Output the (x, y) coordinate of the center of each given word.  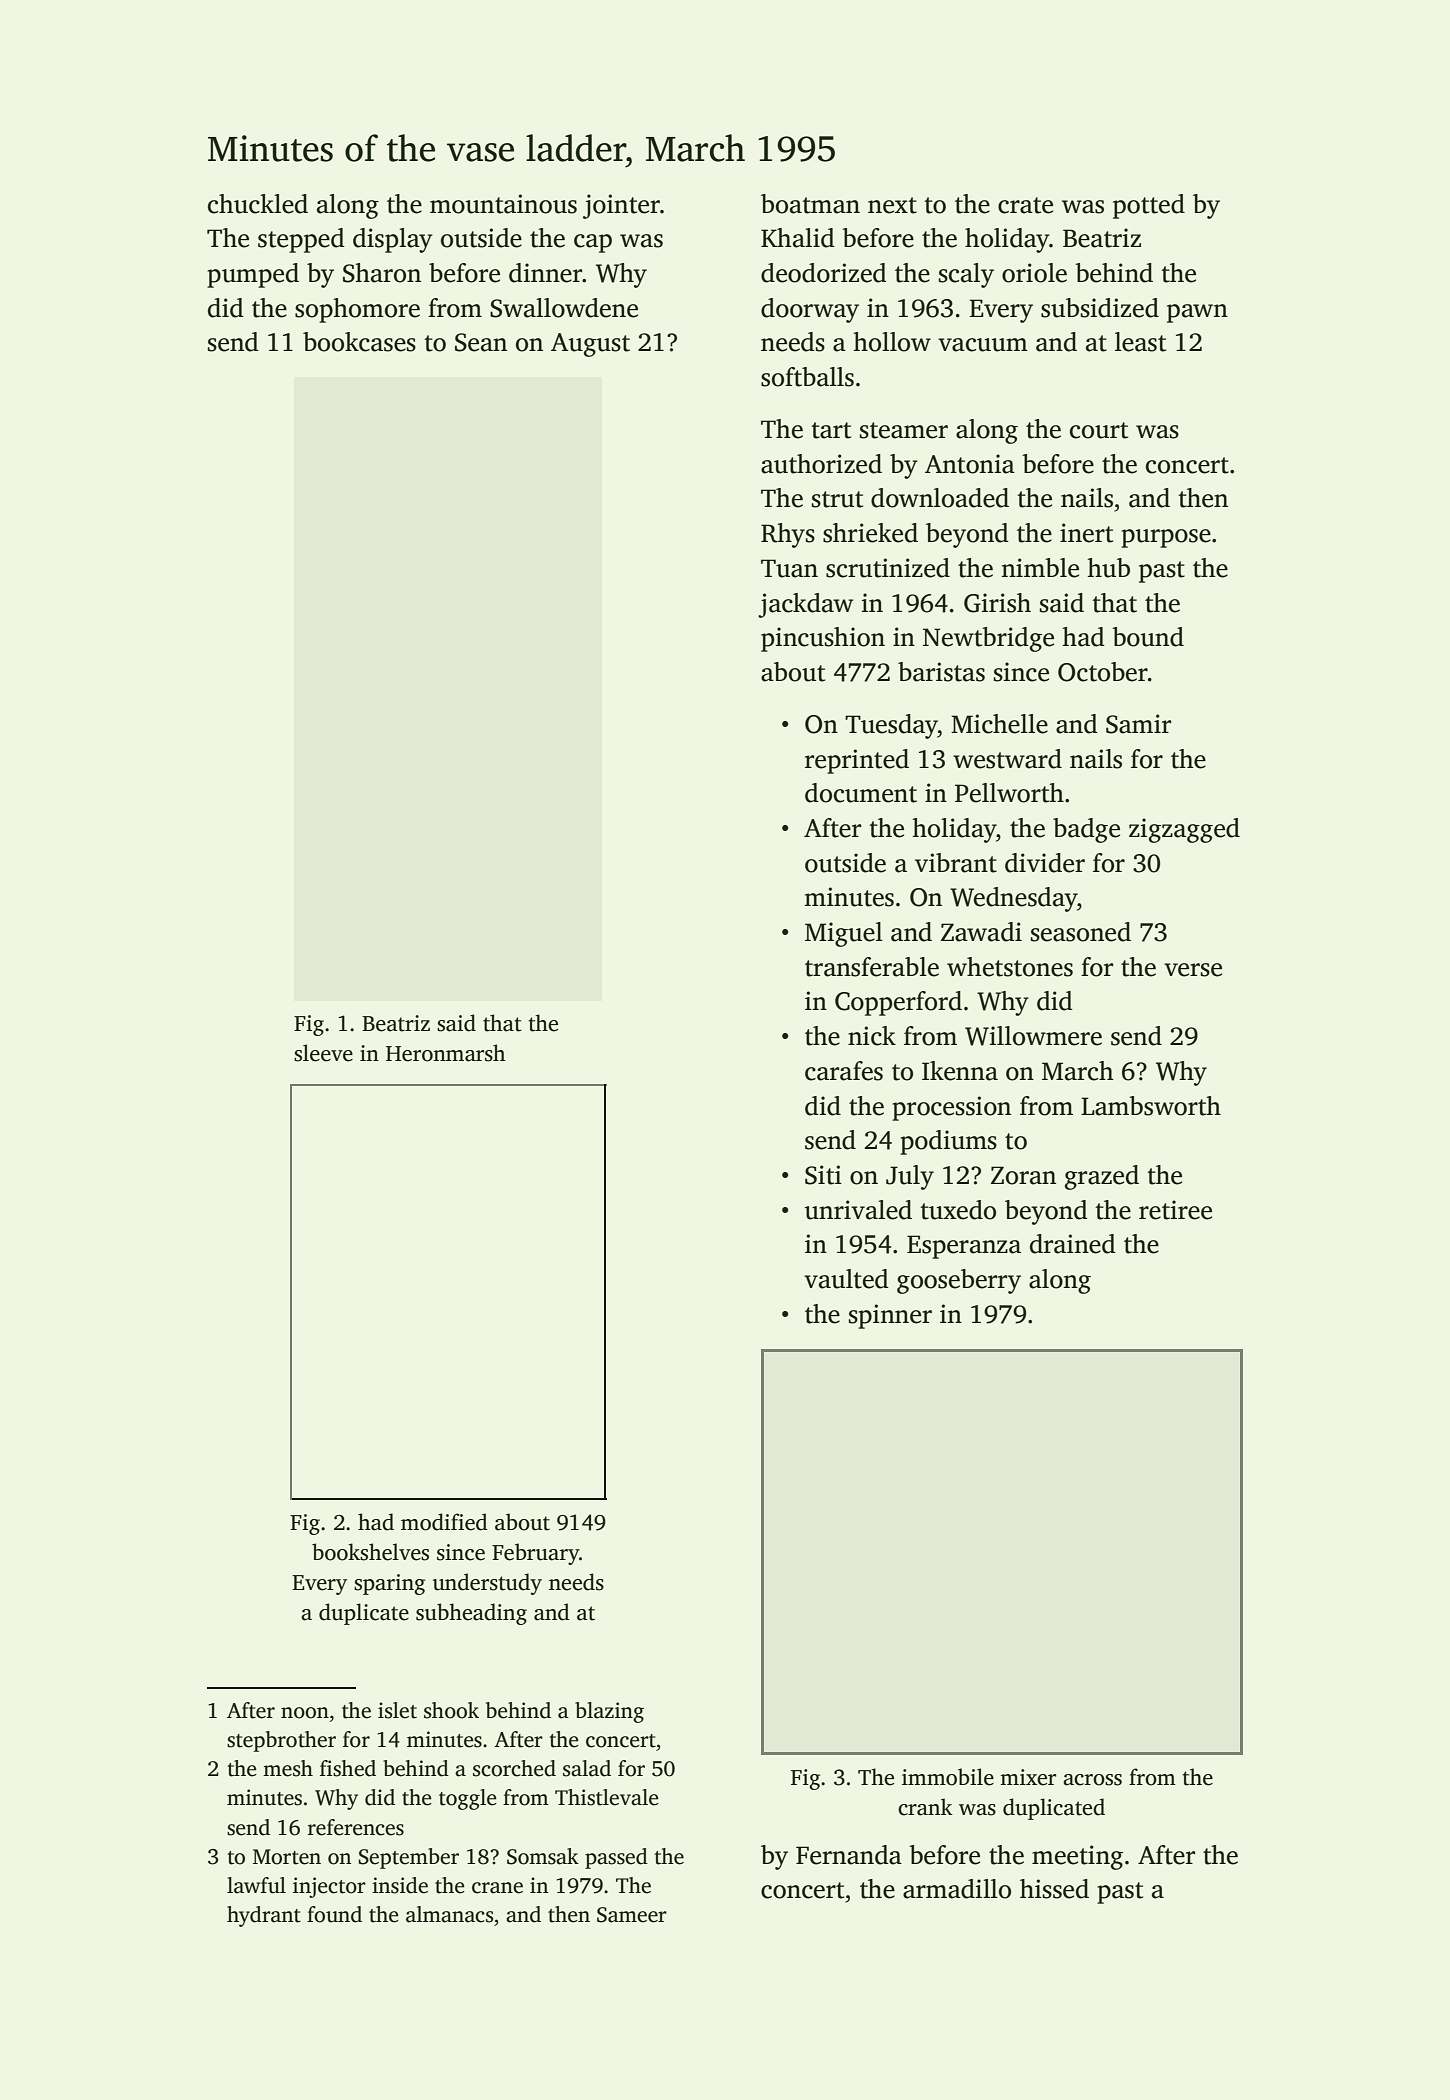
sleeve (323, 1053)
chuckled (258, 204)
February (535, 1554)
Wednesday (1013, 899)
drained (1073, 1244)
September (409, 1858)
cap (593, 243)
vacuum (983, 345)
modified (444, 1522)
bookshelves (370, 1552)
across (1092, 1780)
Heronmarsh (446, 1053)
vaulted (846, 1279)
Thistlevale (607, 1797)
